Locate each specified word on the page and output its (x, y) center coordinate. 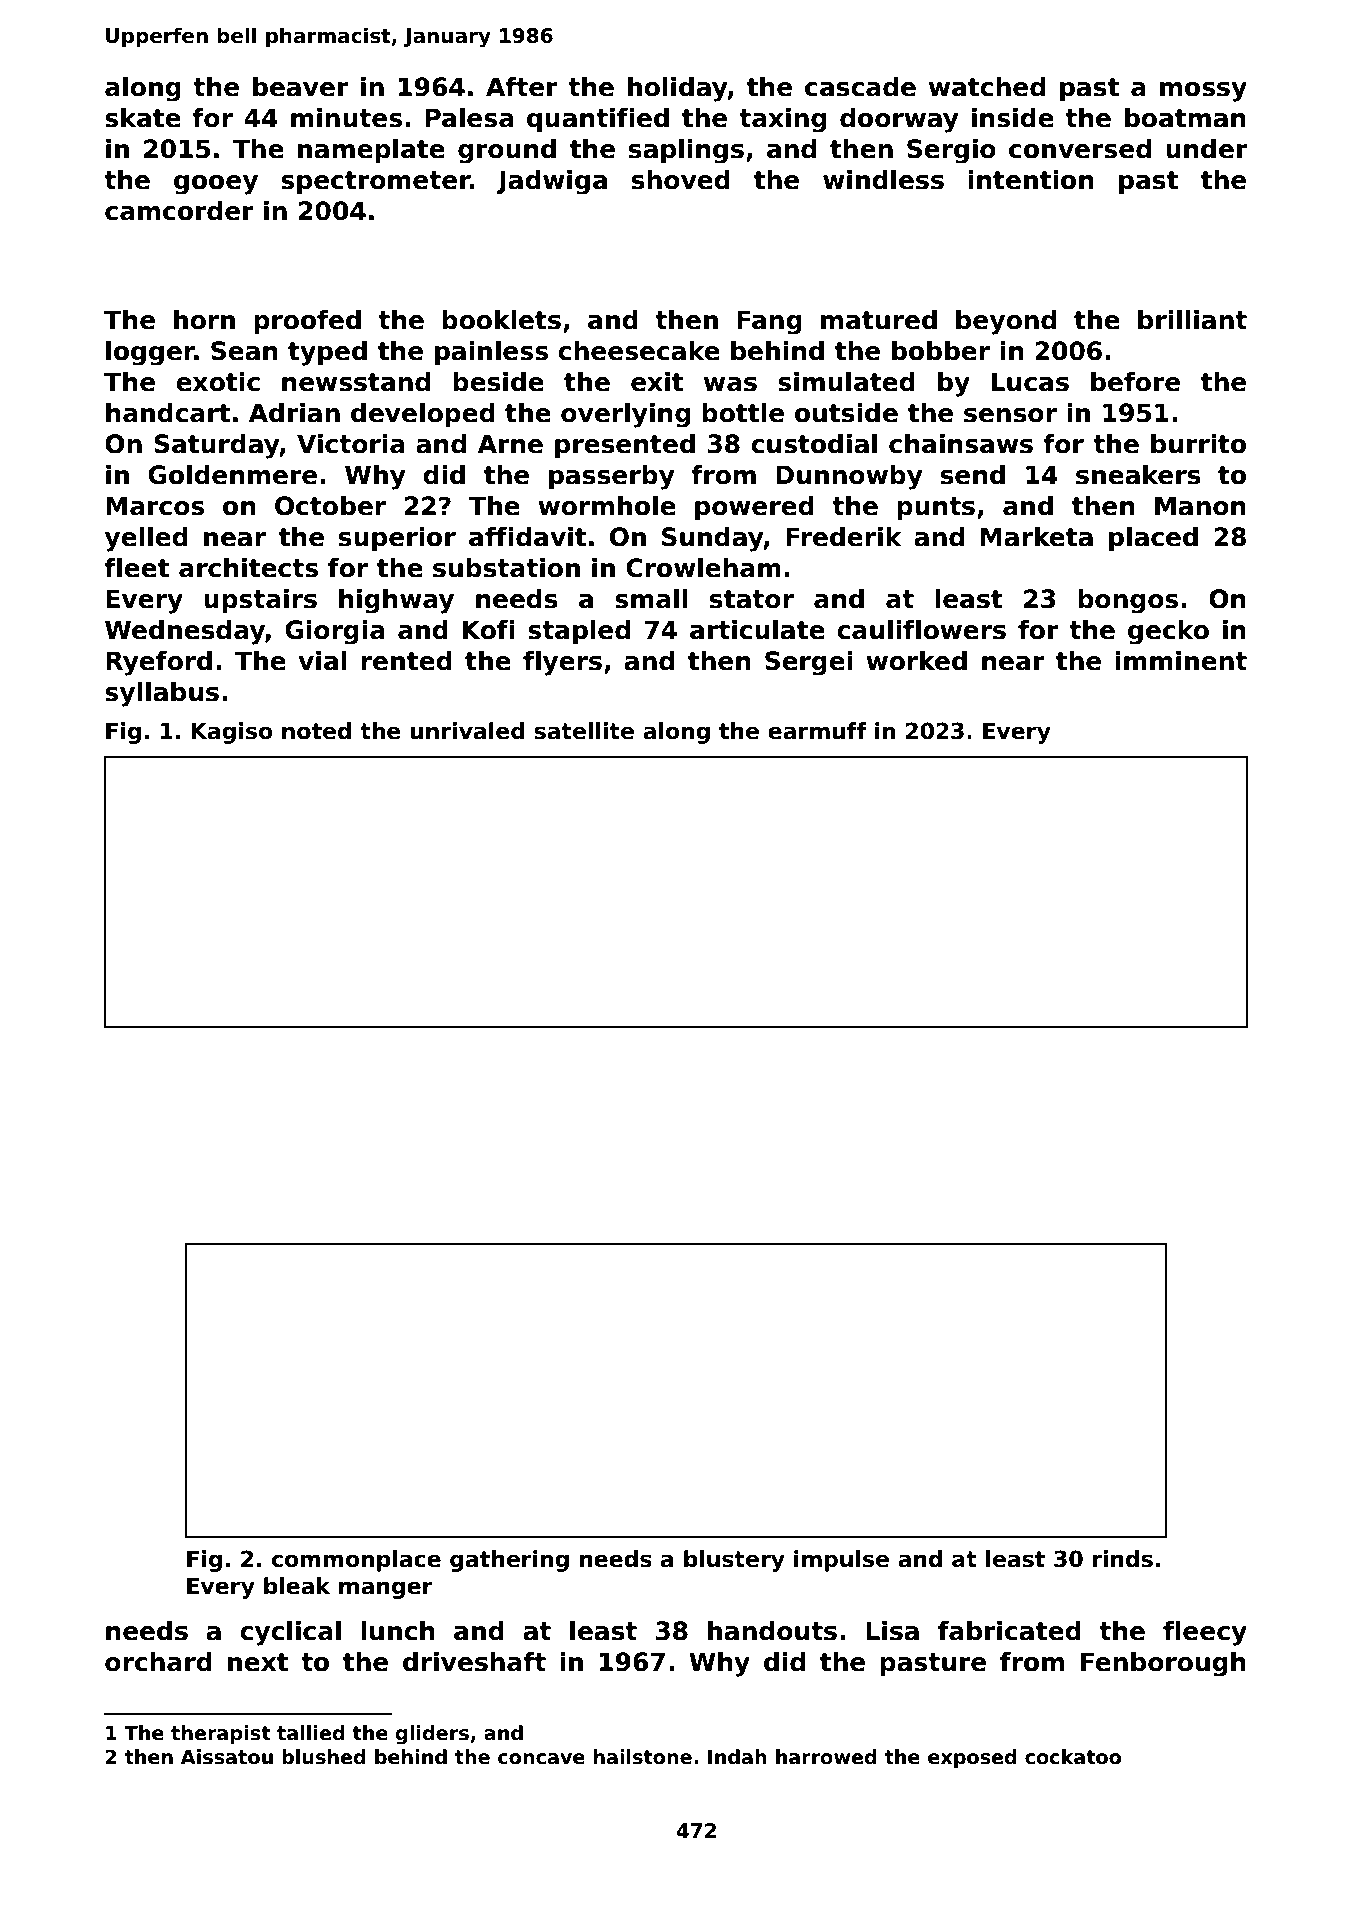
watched (987, 87)
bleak (297, 1586)
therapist (220, 1734)
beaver (301, 87)
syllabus (162, 694)
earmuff (817, 731)
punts (936, 508)
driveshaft (474, 1662)
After (522, 87)
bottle (743, 413)
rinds (1122, 1559)
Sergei (808, 663)
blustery (734, 1561)
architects (248, 568)
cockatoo (1073, 1757)
